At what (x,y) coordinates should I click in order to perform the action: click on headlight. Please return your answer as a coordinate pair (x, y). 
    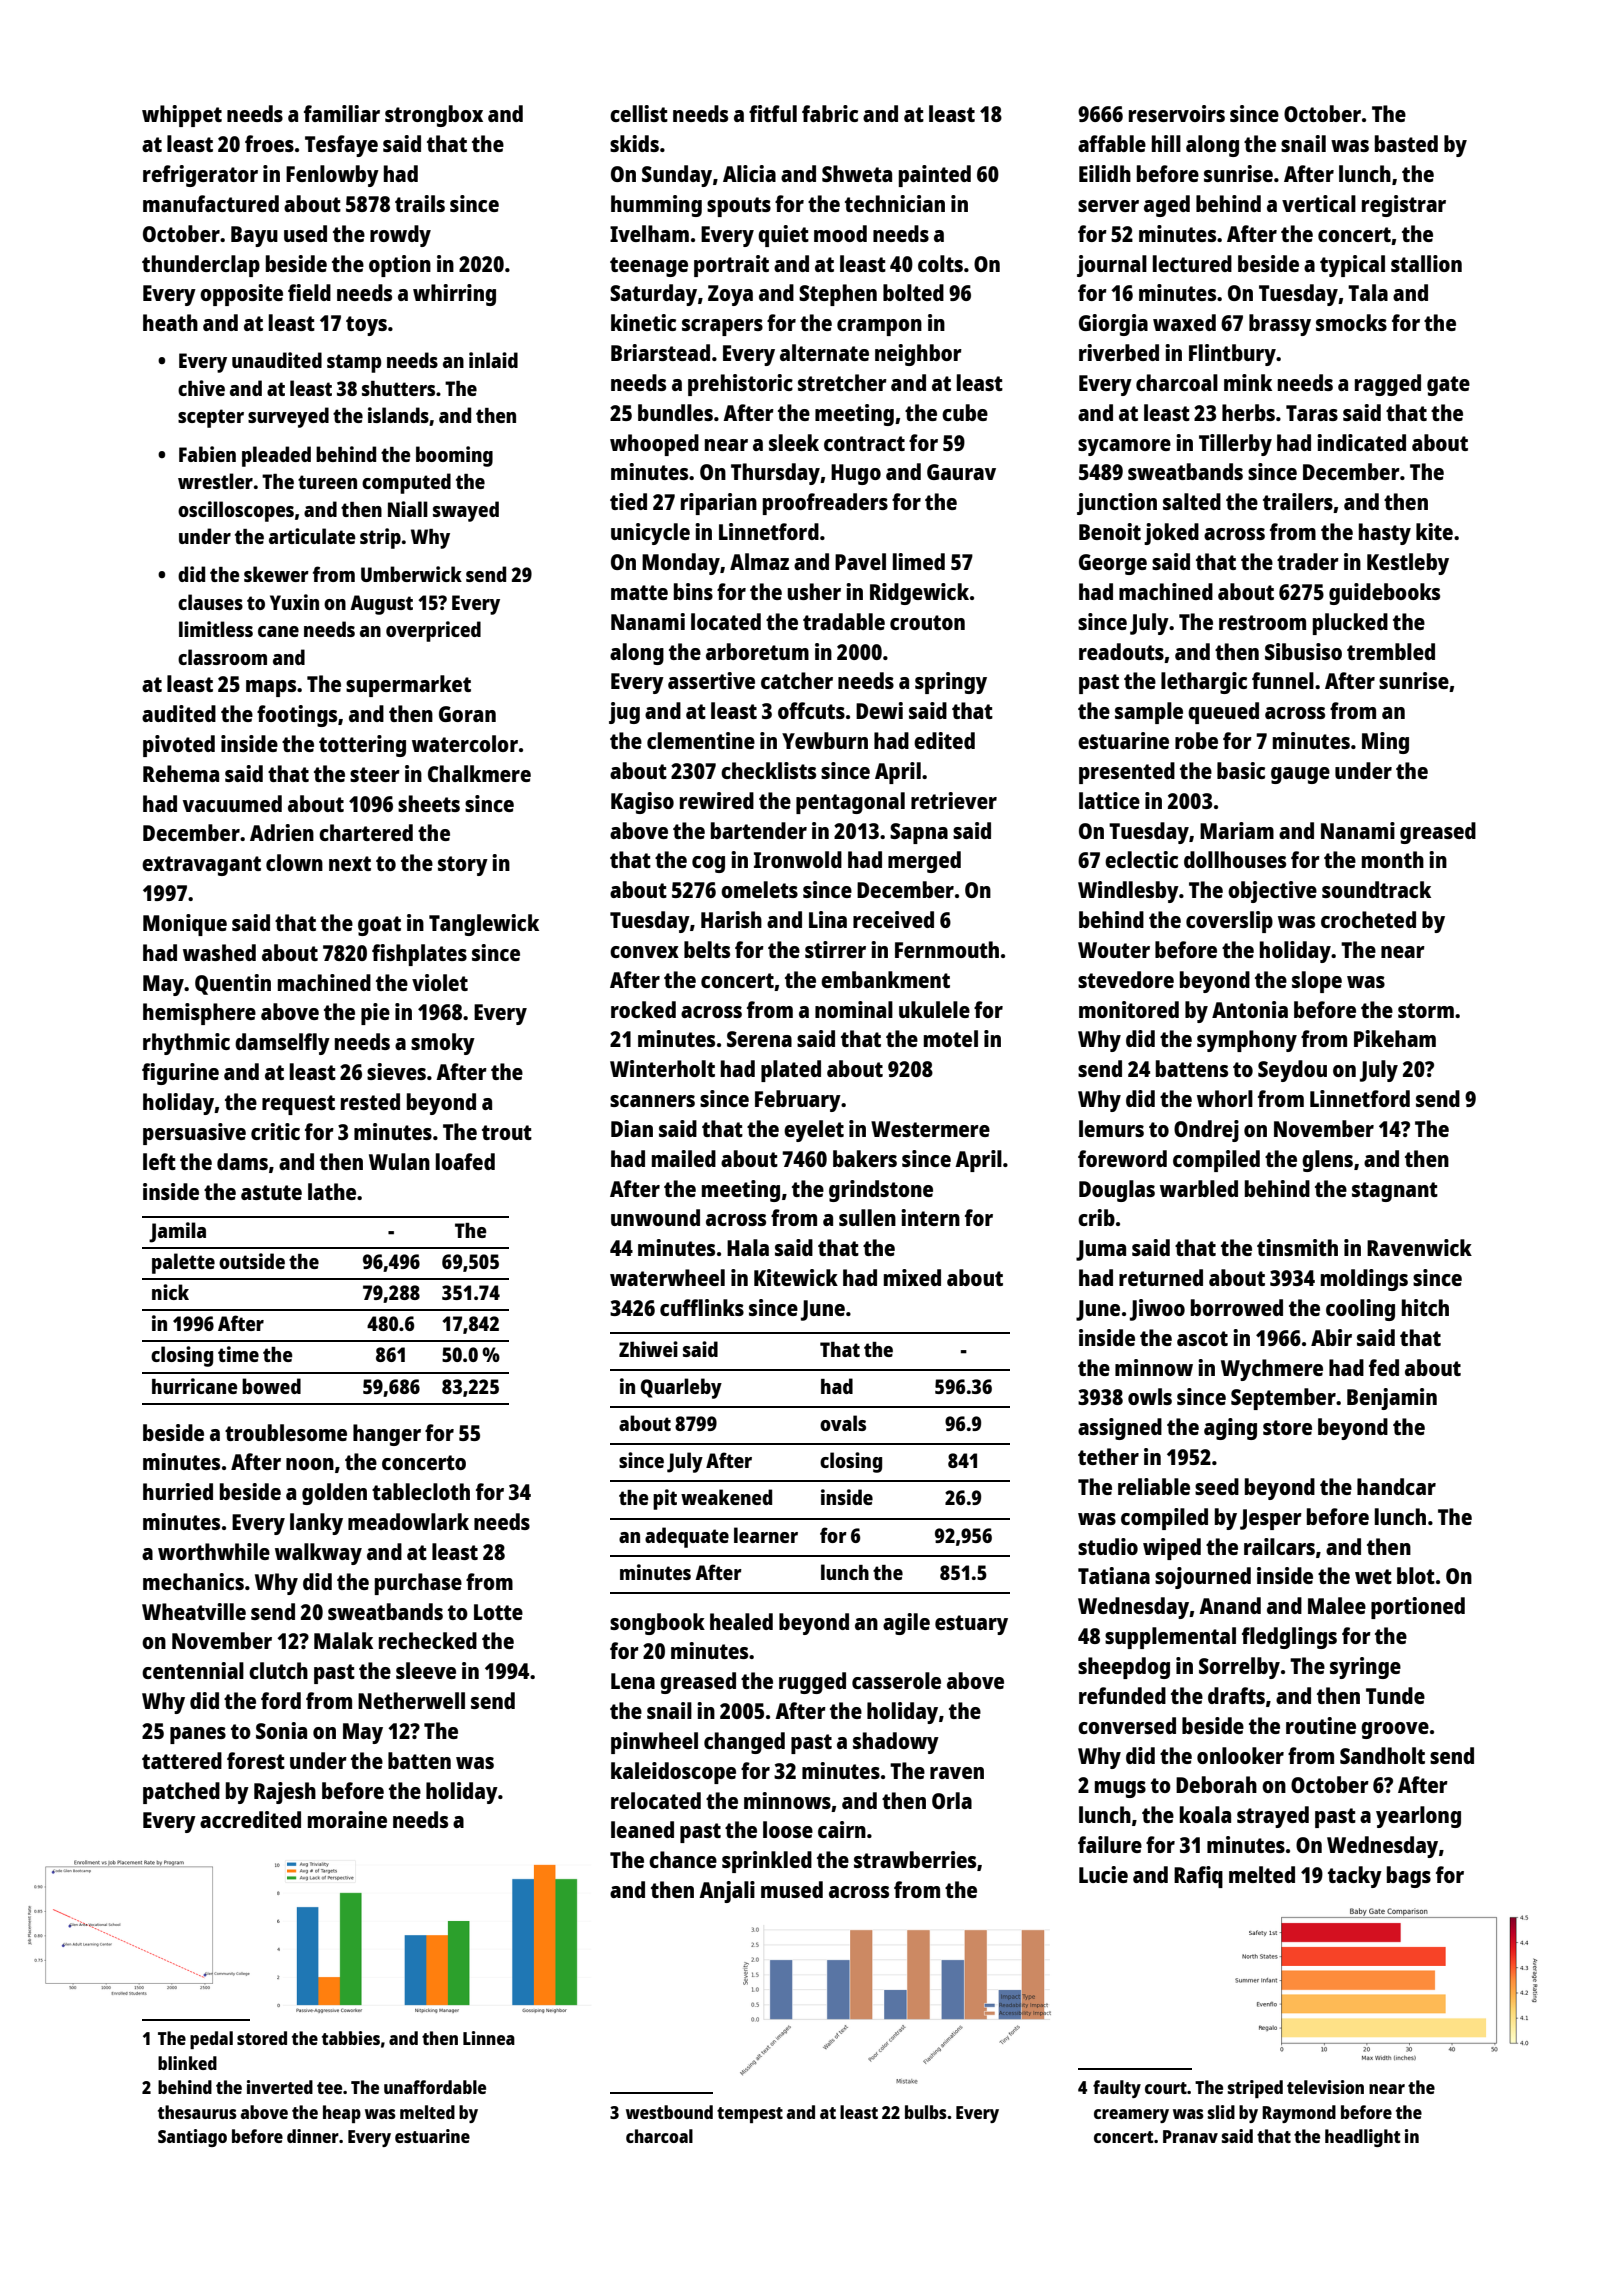
    Looking at the image, I should click on (1363, 2138).
